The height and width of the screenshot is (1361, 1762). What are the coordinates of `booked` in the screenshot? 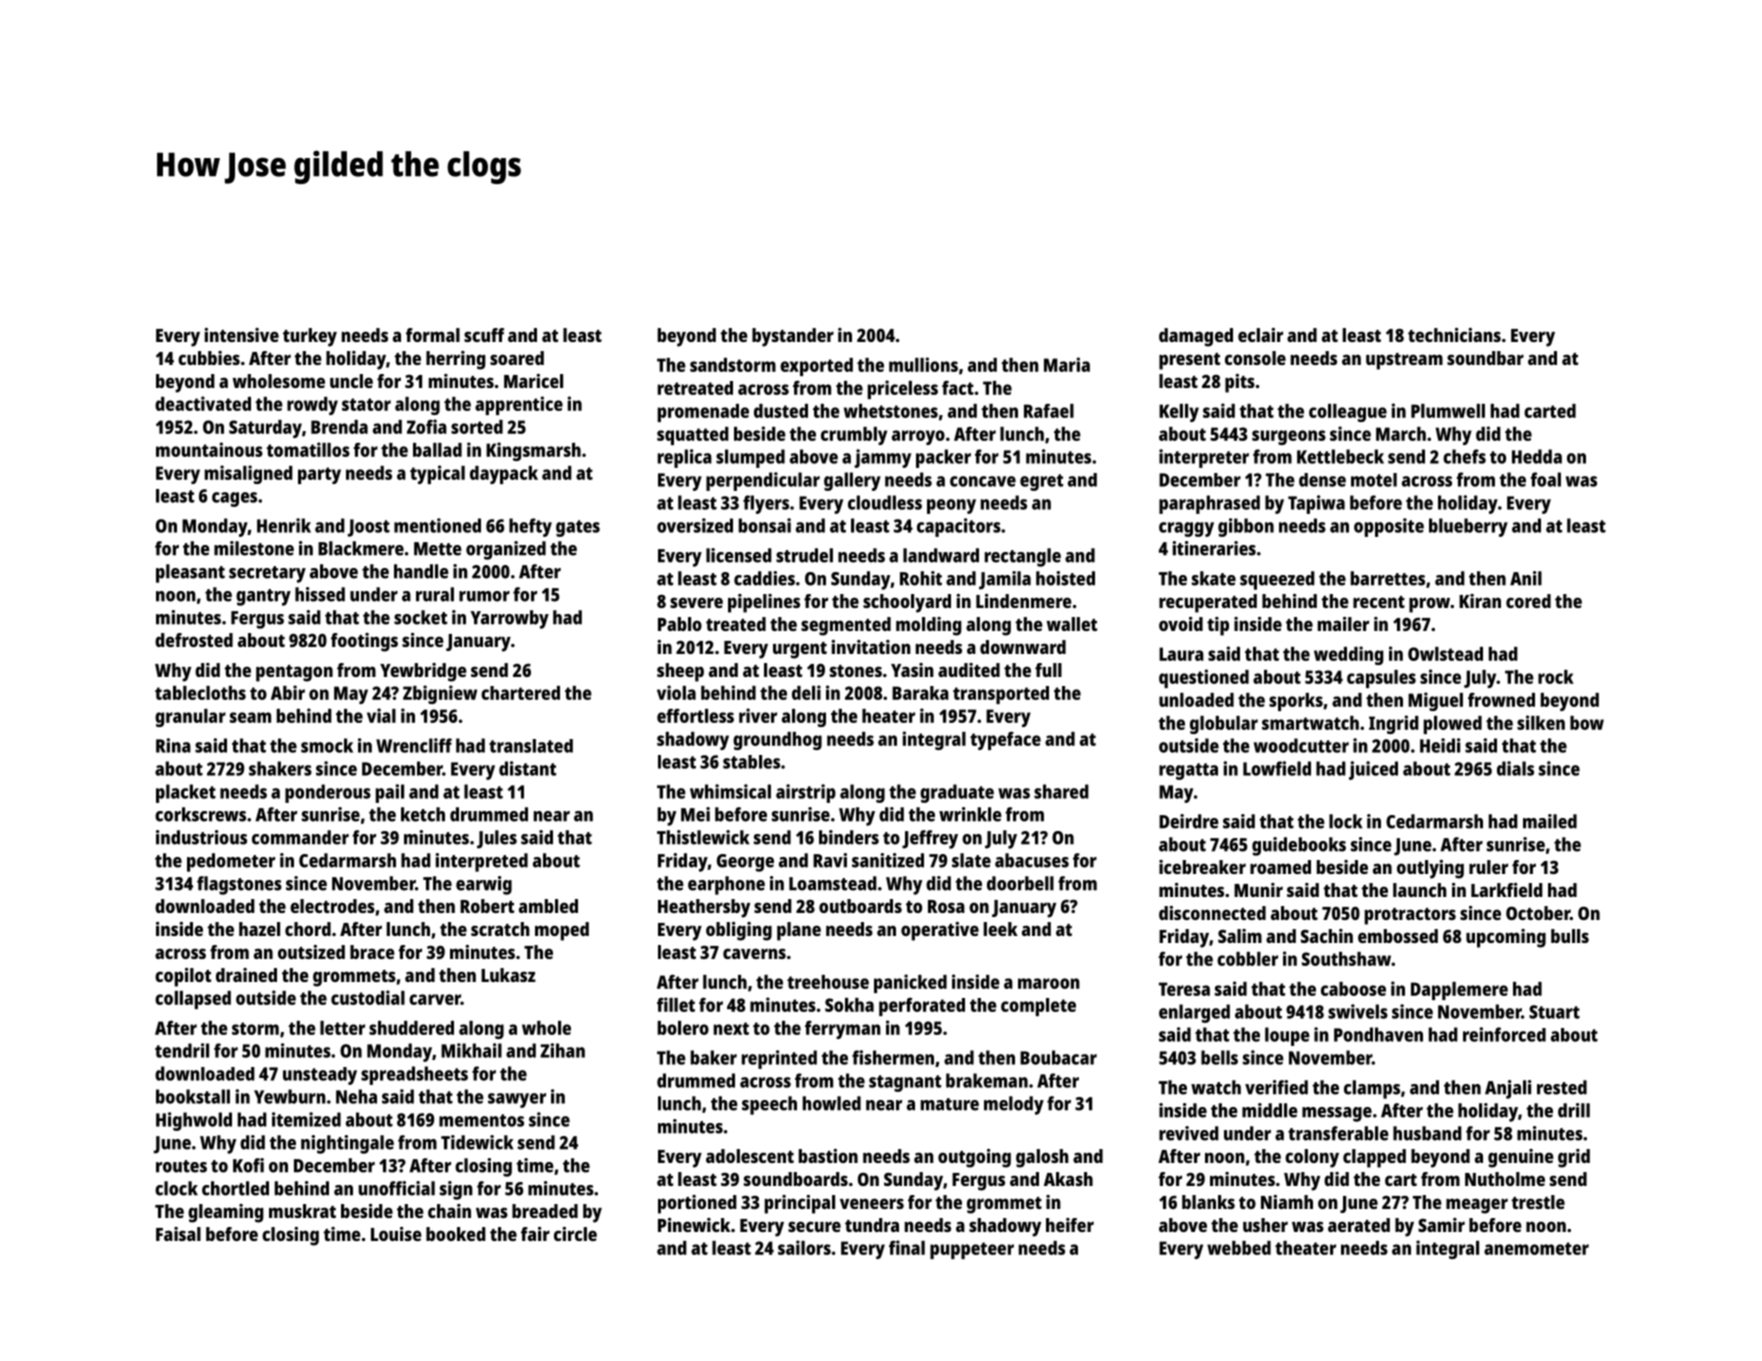 It's located at (456, 1234).
